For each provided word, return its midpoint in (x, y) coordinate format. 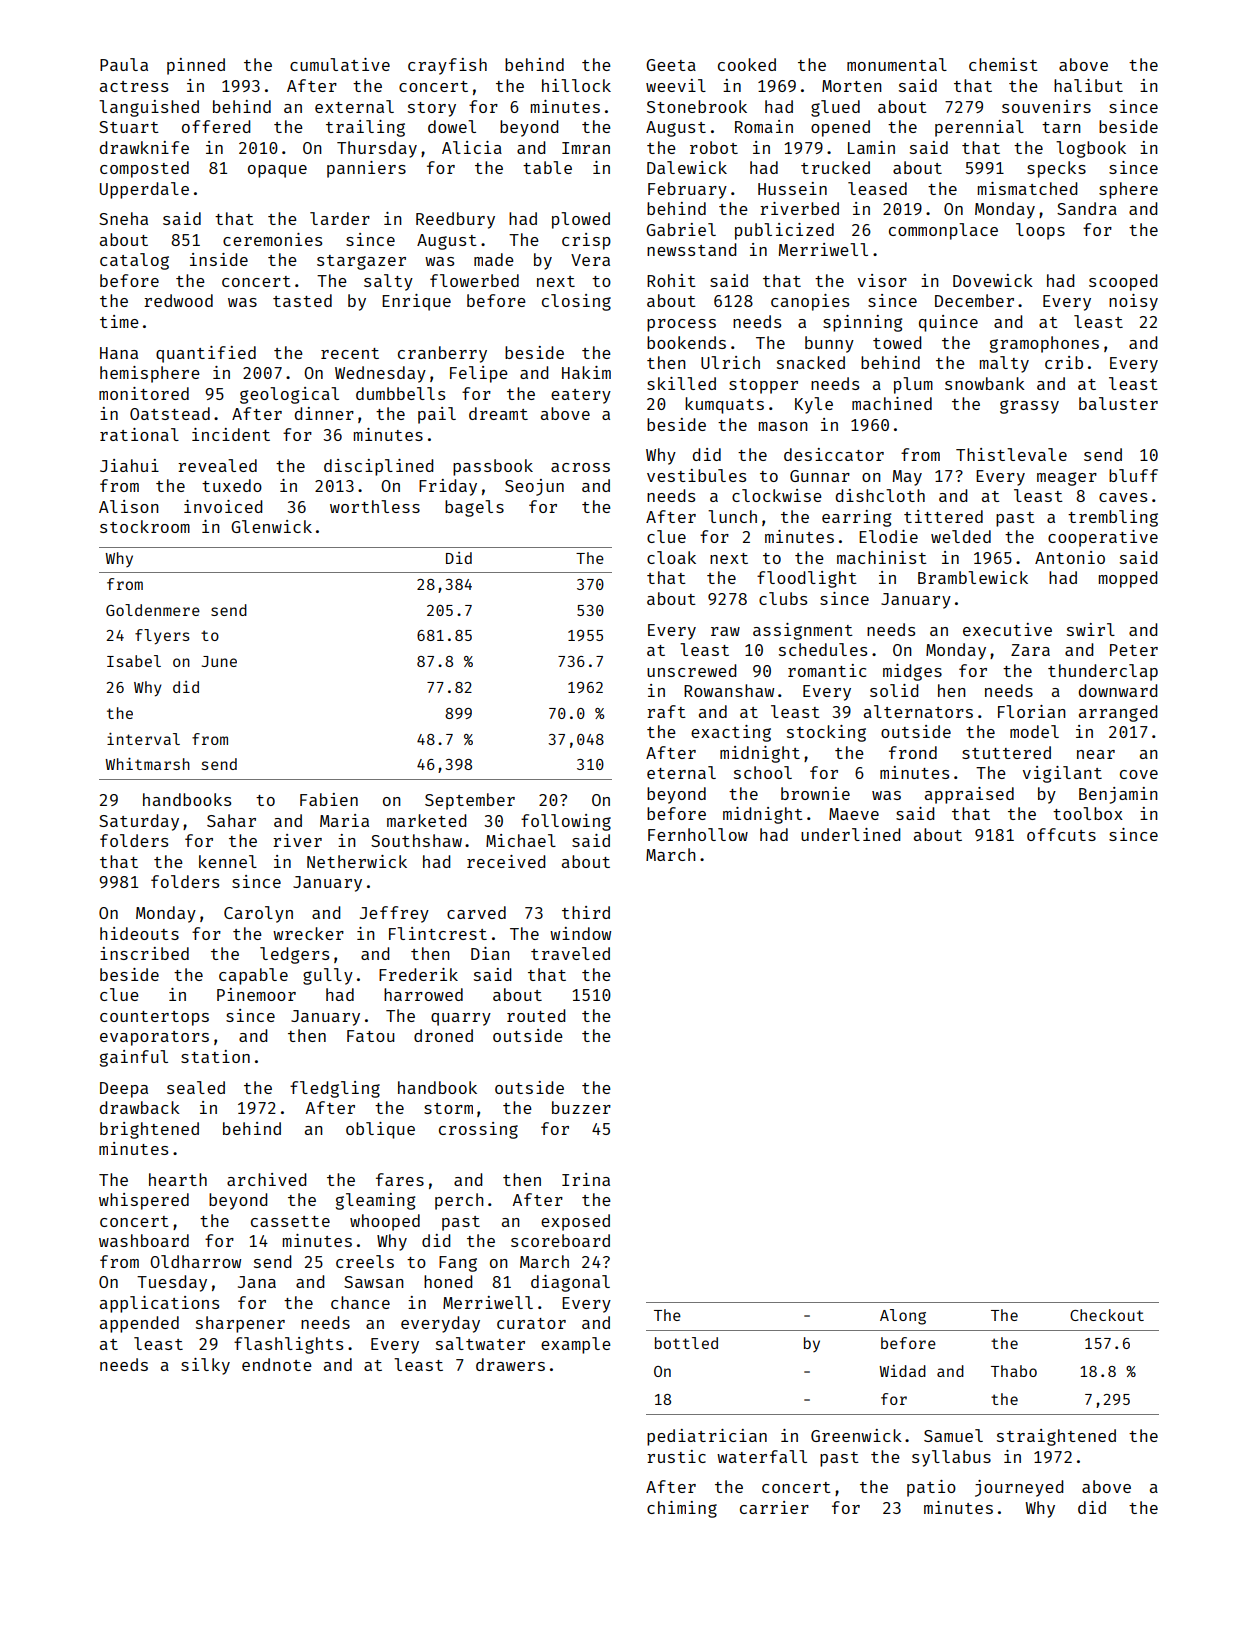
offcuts (1061, 834)
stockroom (145, 526)
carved (476, 912)
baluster (1118, 403)
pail (437, 415)
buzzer (581, 1107)
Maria (344, 820)
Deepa (124, 1090)
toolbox (1088, 813)
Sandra (1087, 208)
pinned (196, 66)
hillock (576, 85)
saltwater (480, 1343)
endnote (277, 1364)
